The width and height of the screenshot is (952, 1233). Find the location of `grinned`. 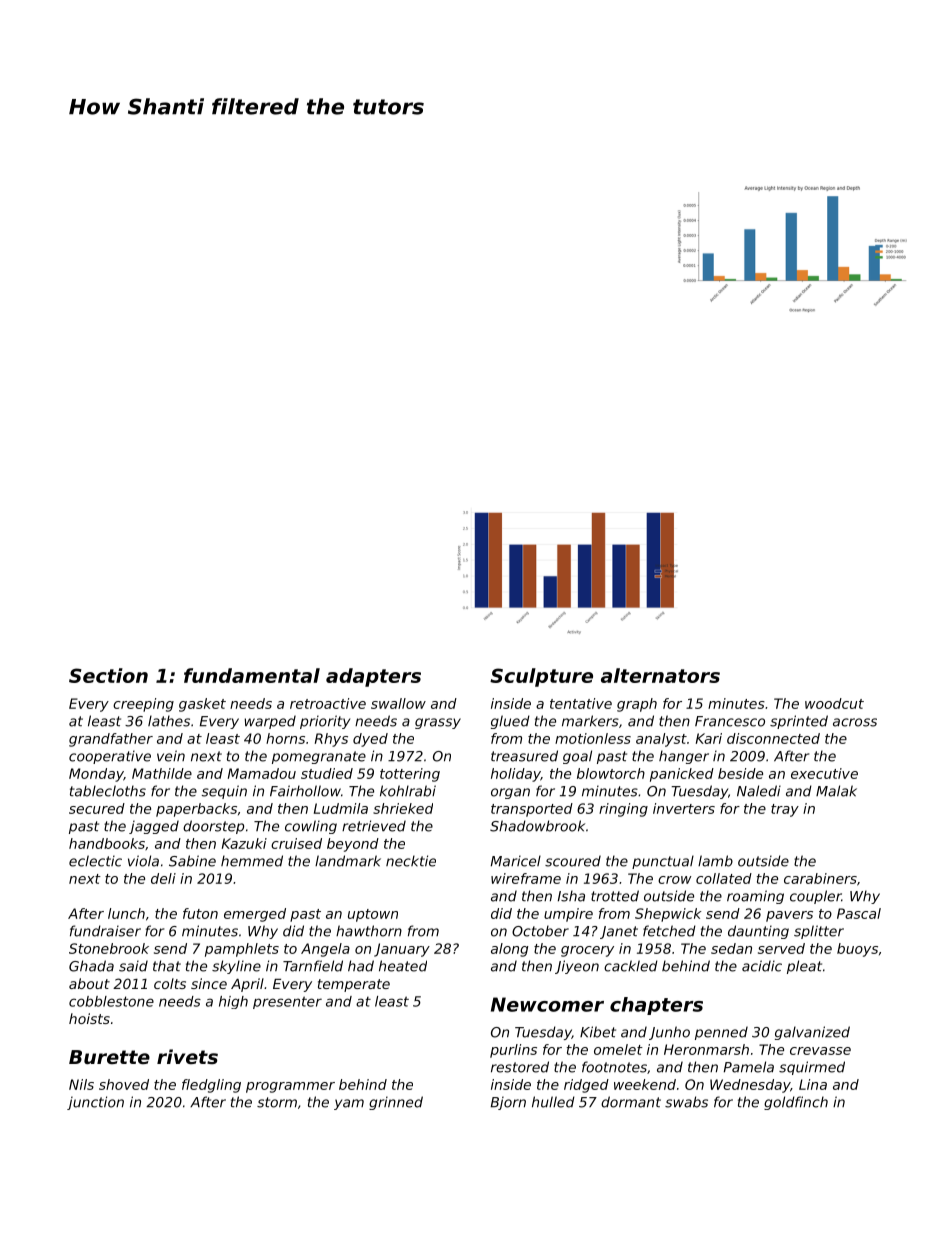

grinned is located at coordinates (396, 1103).
